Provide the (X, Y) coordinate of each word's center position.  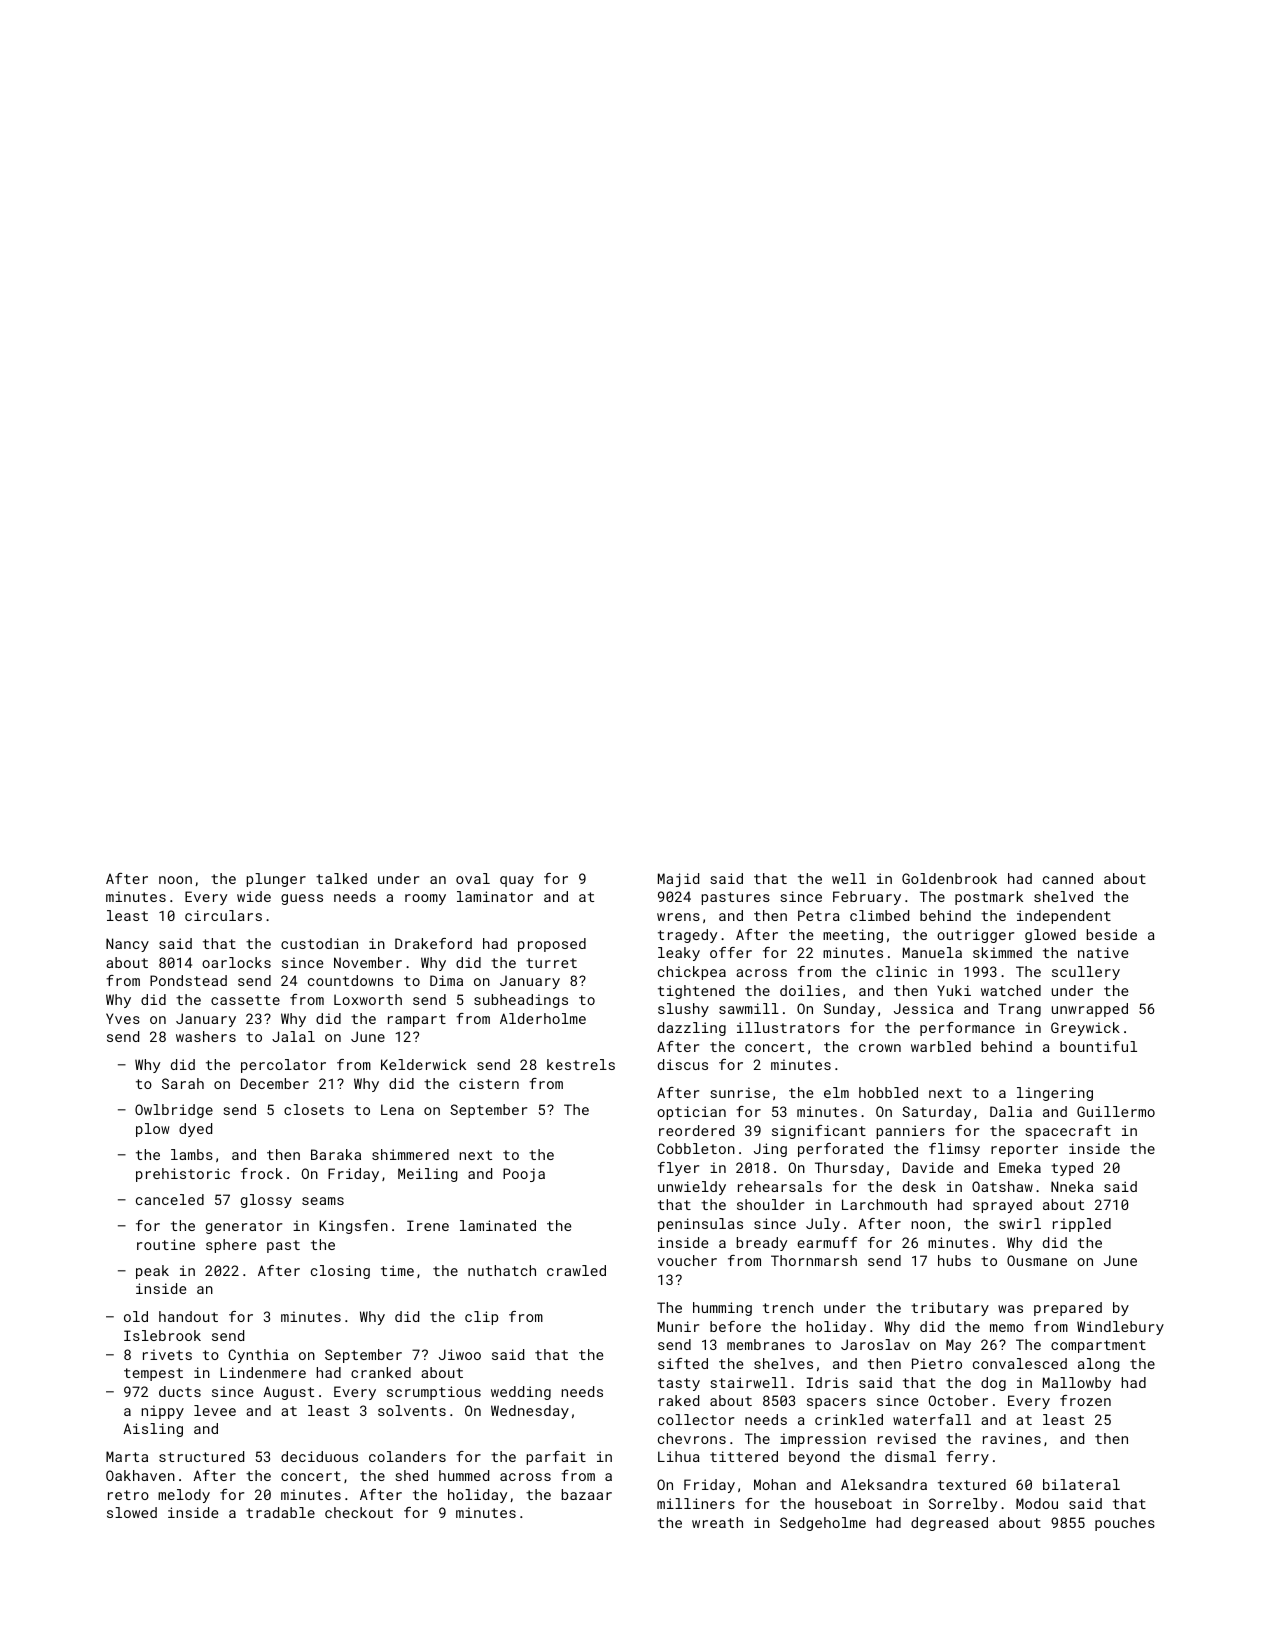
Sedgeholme (823, 1524)
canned (1068, 878)
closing (340, 1272)
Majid (678, 880)
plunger (276, 880)
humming (722, 1309)
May (958, 1346)
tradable (280, 1512)
